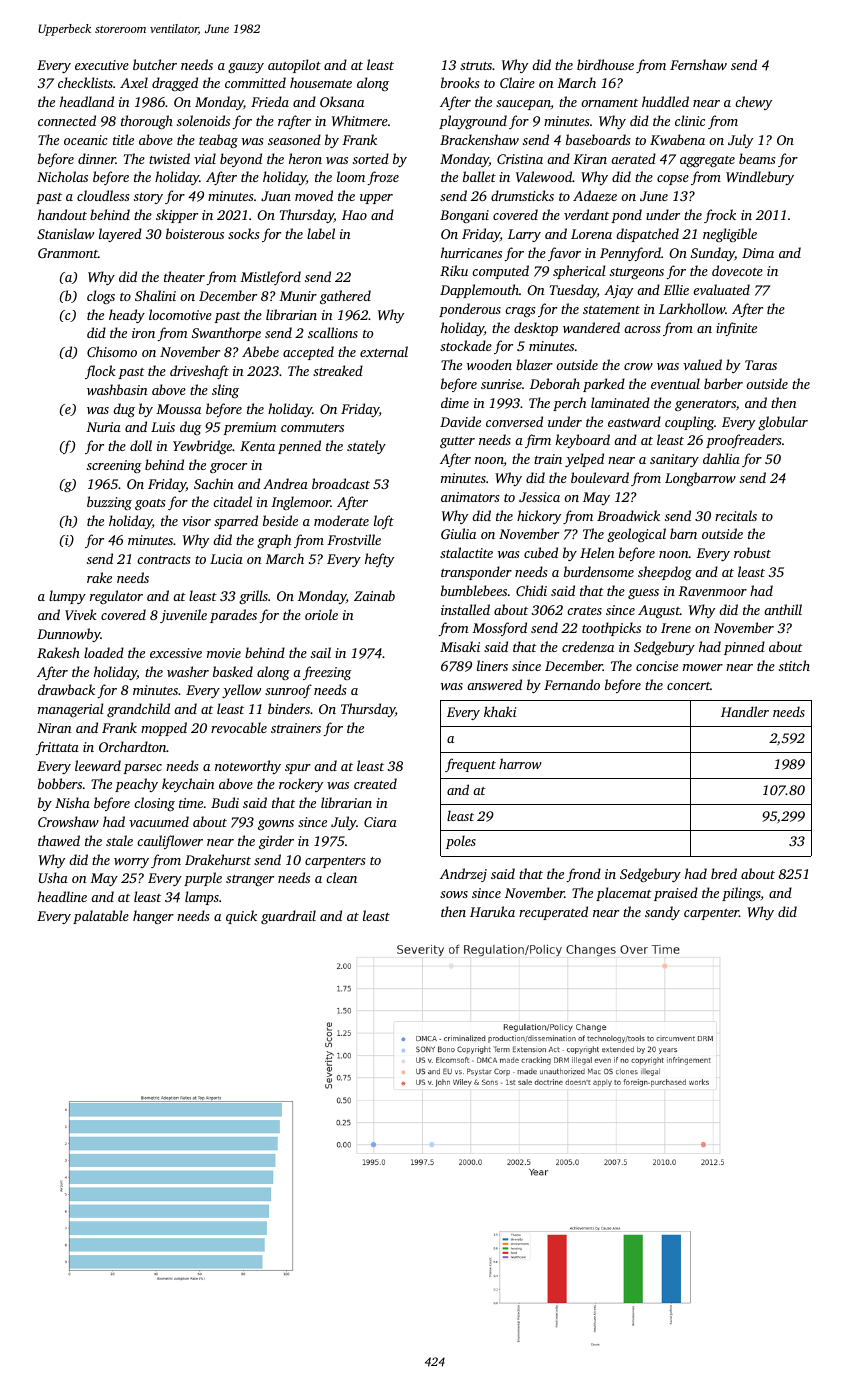 The image size is (849, 1400). Describe the element at coordinates (476, 66) in the screenshot. I see `struts` at that location.
